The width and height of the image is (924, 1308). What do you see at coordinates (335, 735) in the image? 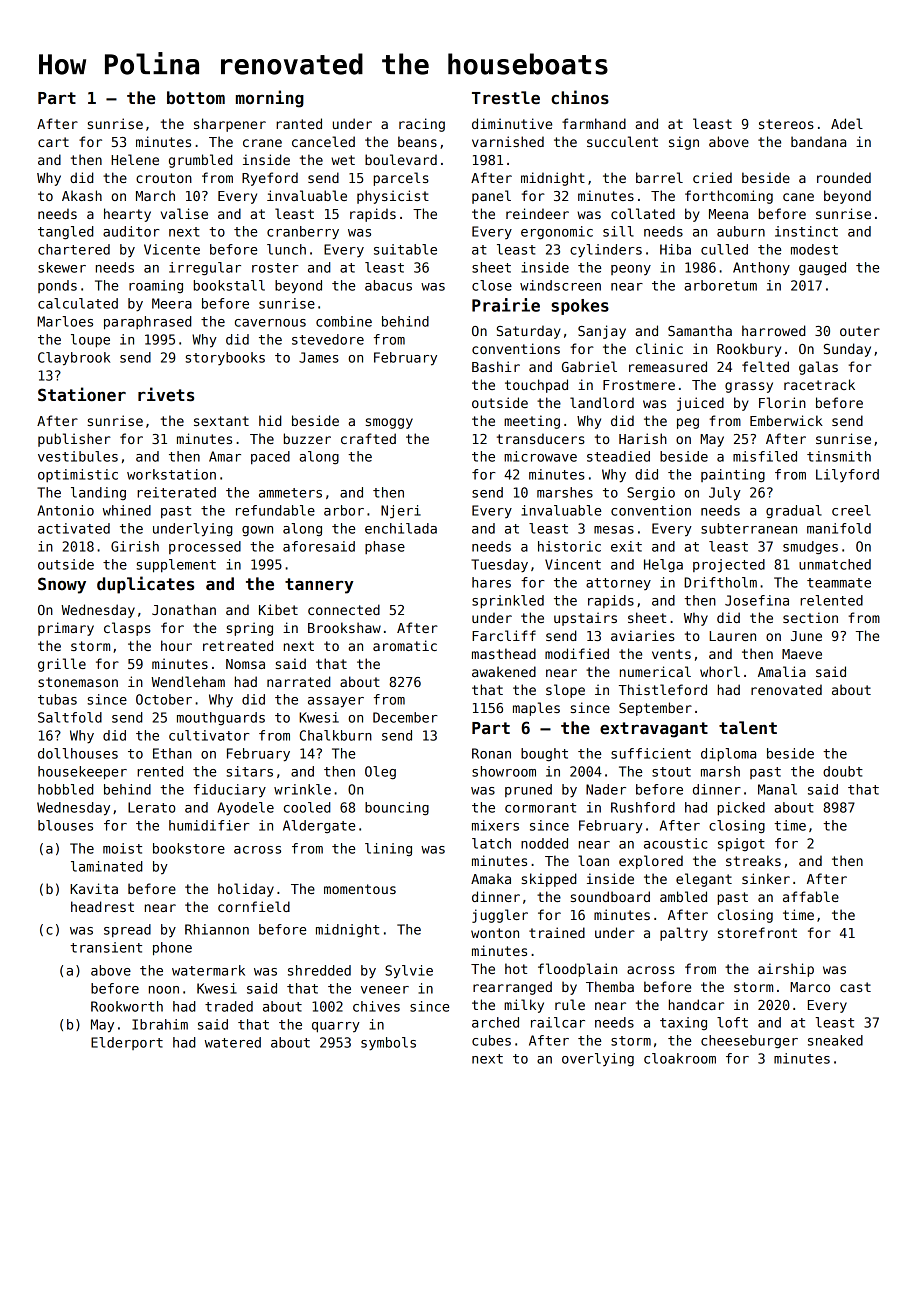
I see `Chalkburn` at bounding box center [335, 735].
